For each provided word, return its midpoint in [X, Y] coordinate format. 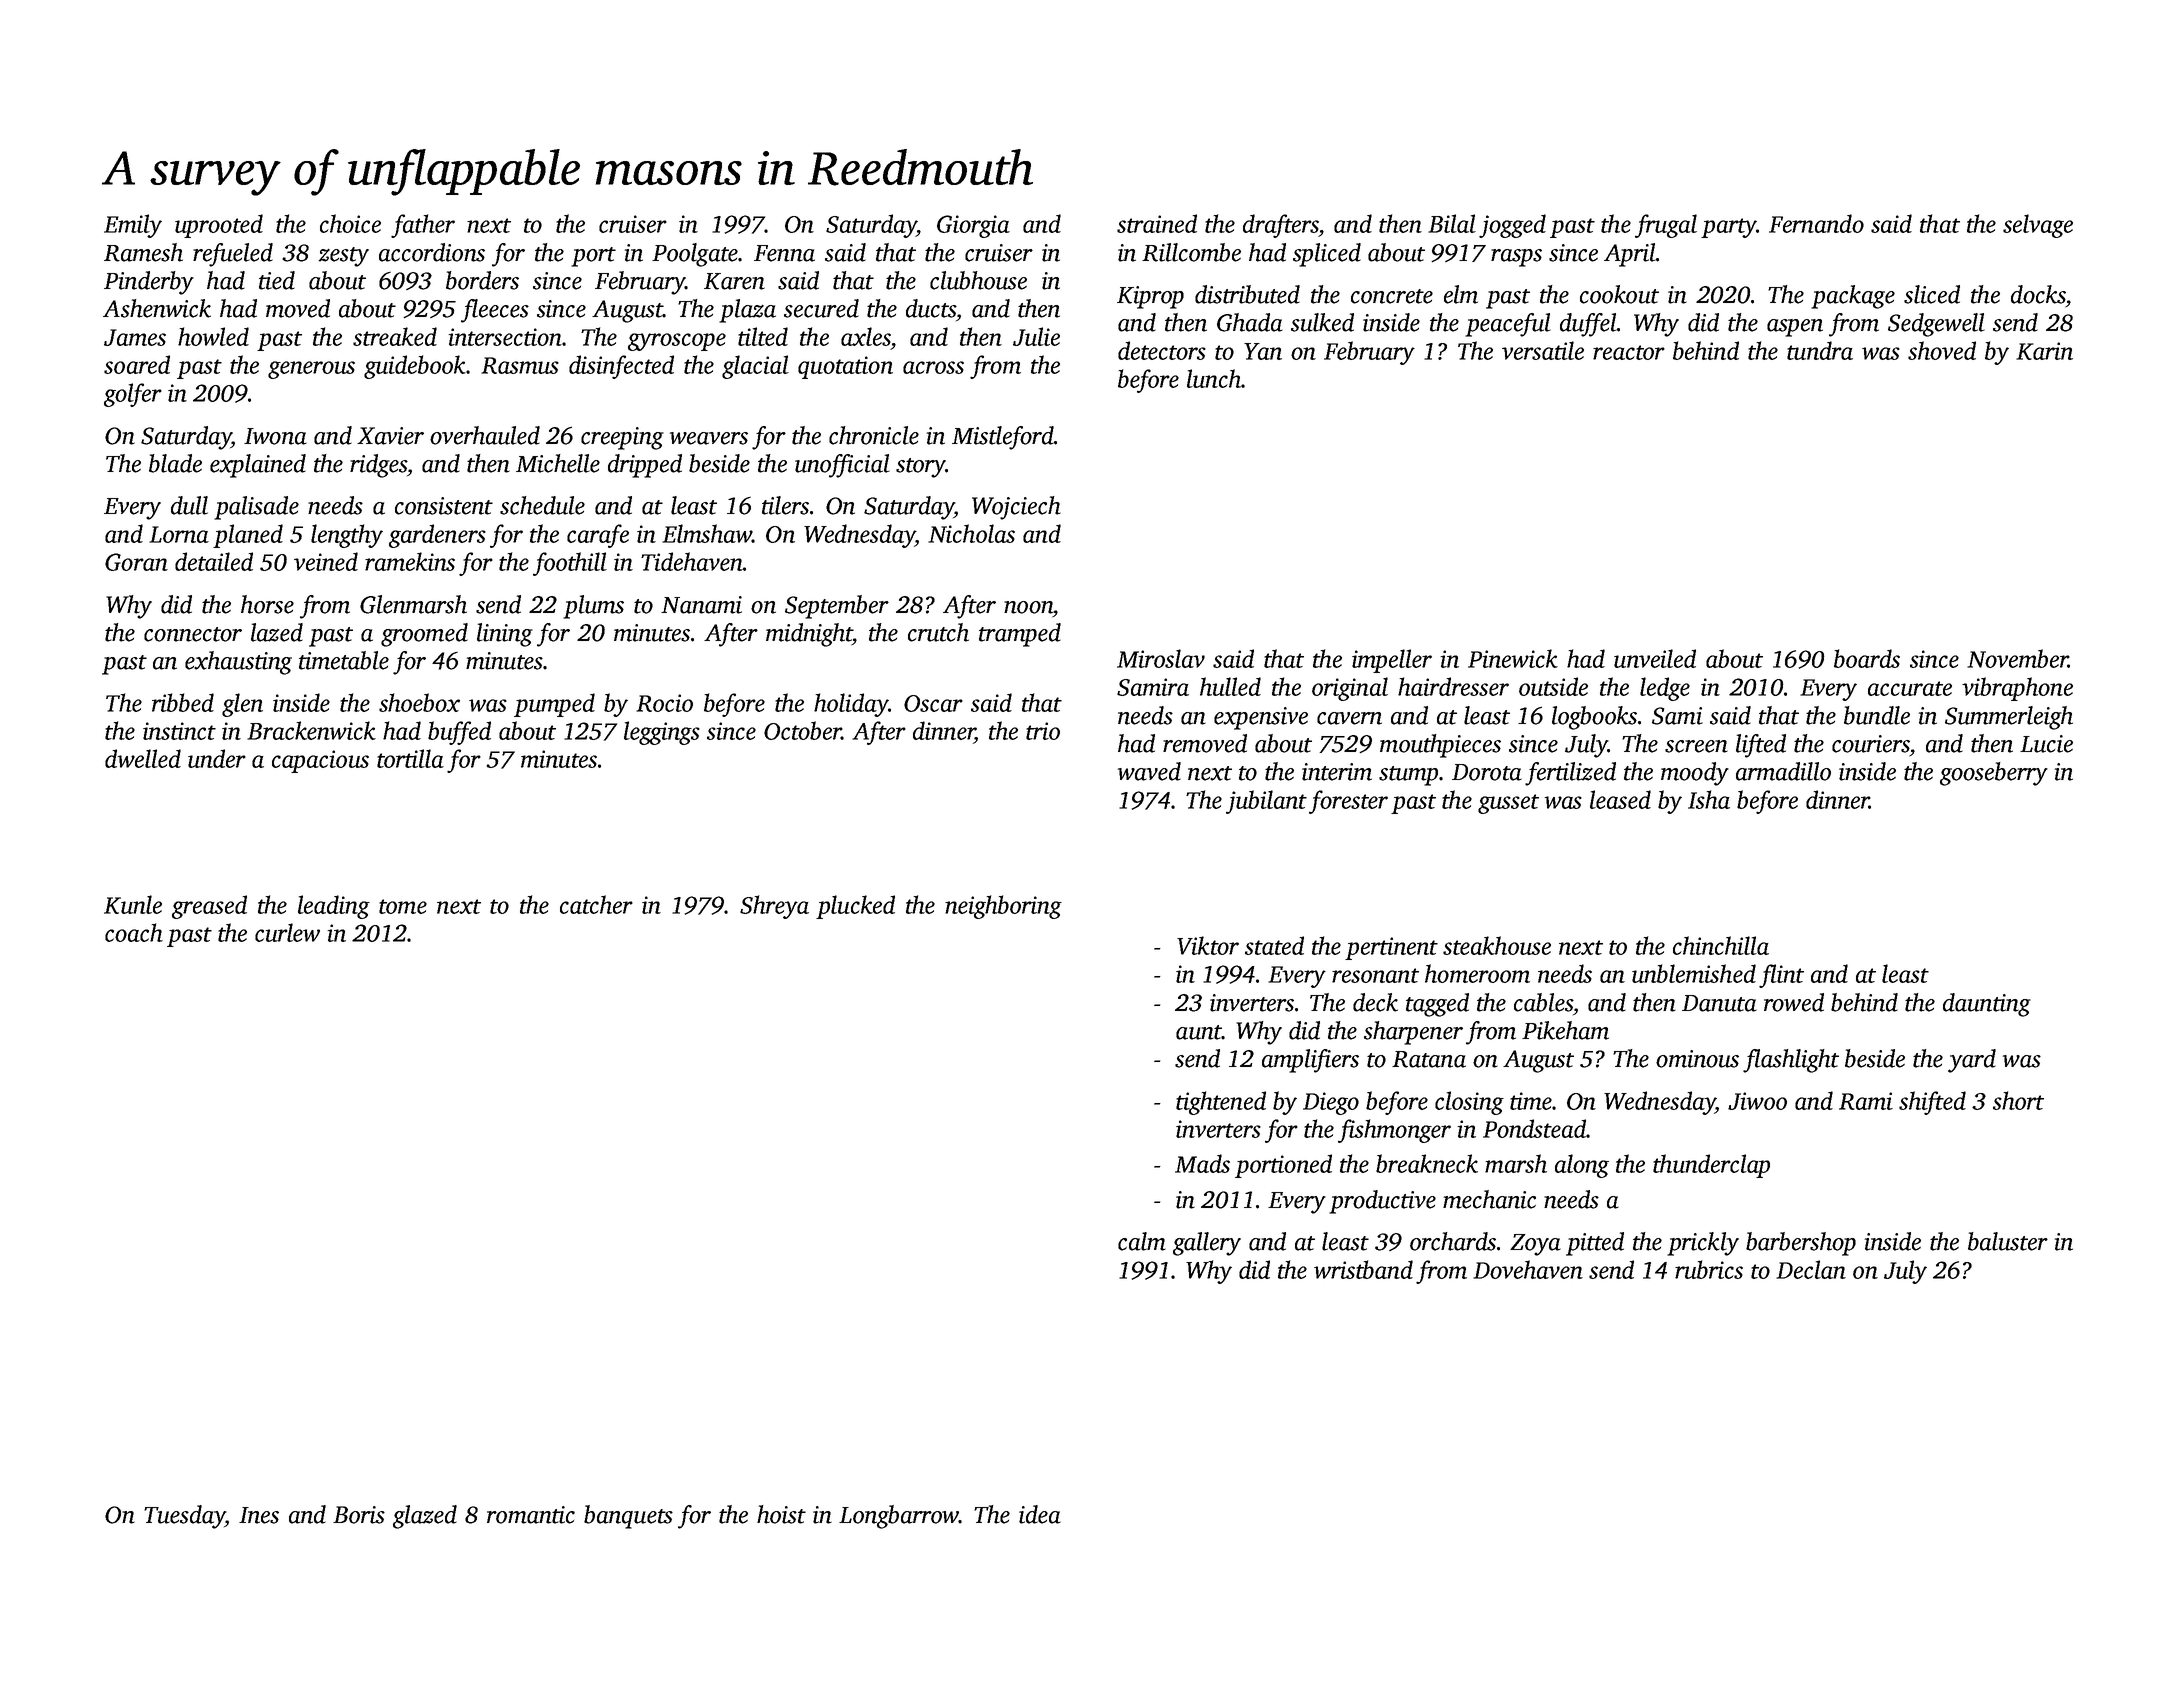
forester [1348, 802]
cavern [1349, 718]
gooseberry [1994, 774]
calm [1142, 1241]
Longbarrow [899, 1517]
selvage [2038, 226]
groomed [424, 635]
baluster [2008, 1241]
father [423, 226]
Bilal [1452, 223]
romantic [531, 1515]
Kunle [133, 904]
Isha [1709, 799]
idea [1040, 1514]
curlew [287, 932]
